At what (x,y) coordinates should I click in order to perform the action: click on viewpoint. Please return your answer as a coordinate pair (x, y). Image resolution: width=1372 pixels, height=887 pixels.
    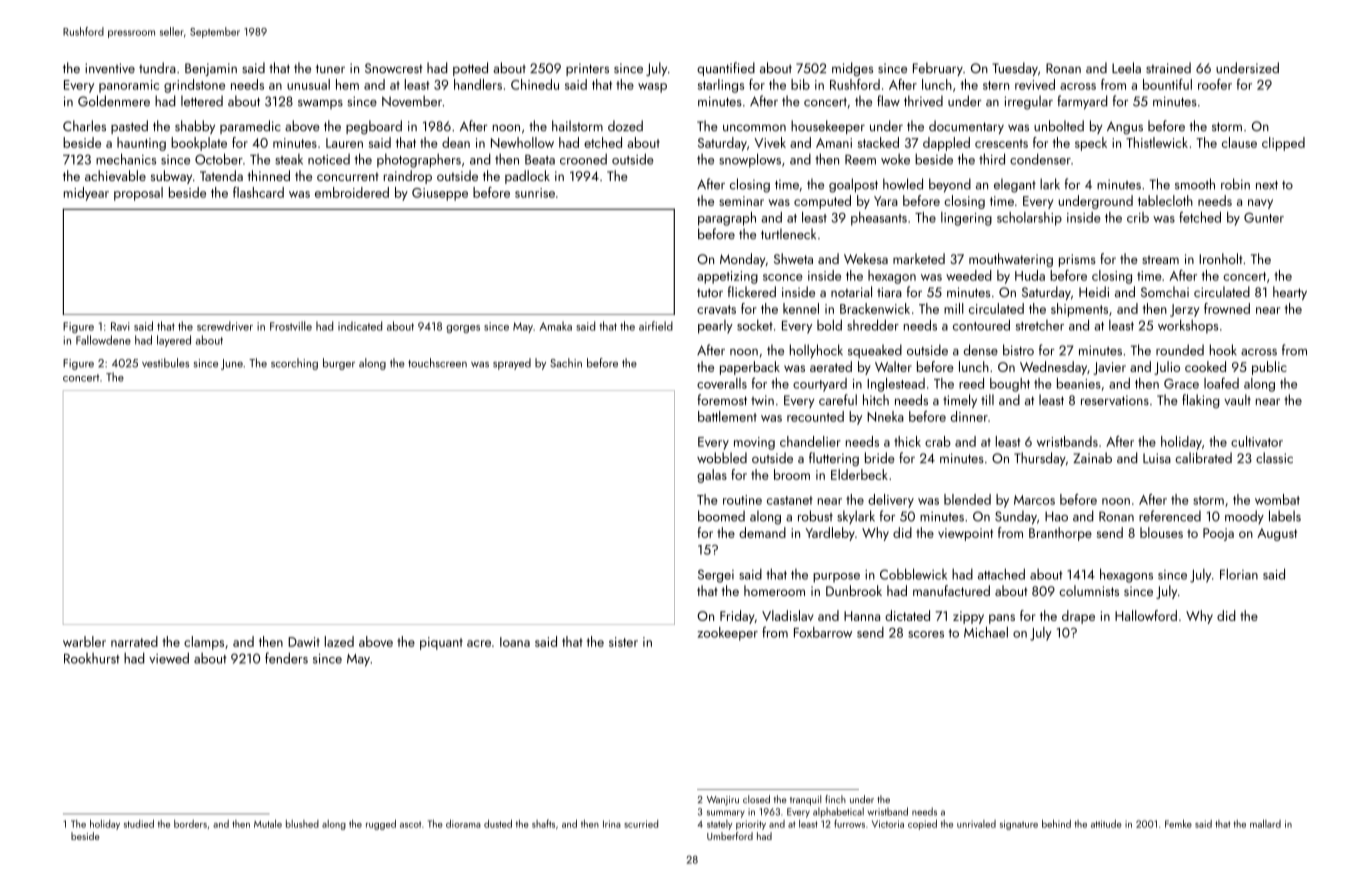
    Looking at the image, I should click on (965, 534).
